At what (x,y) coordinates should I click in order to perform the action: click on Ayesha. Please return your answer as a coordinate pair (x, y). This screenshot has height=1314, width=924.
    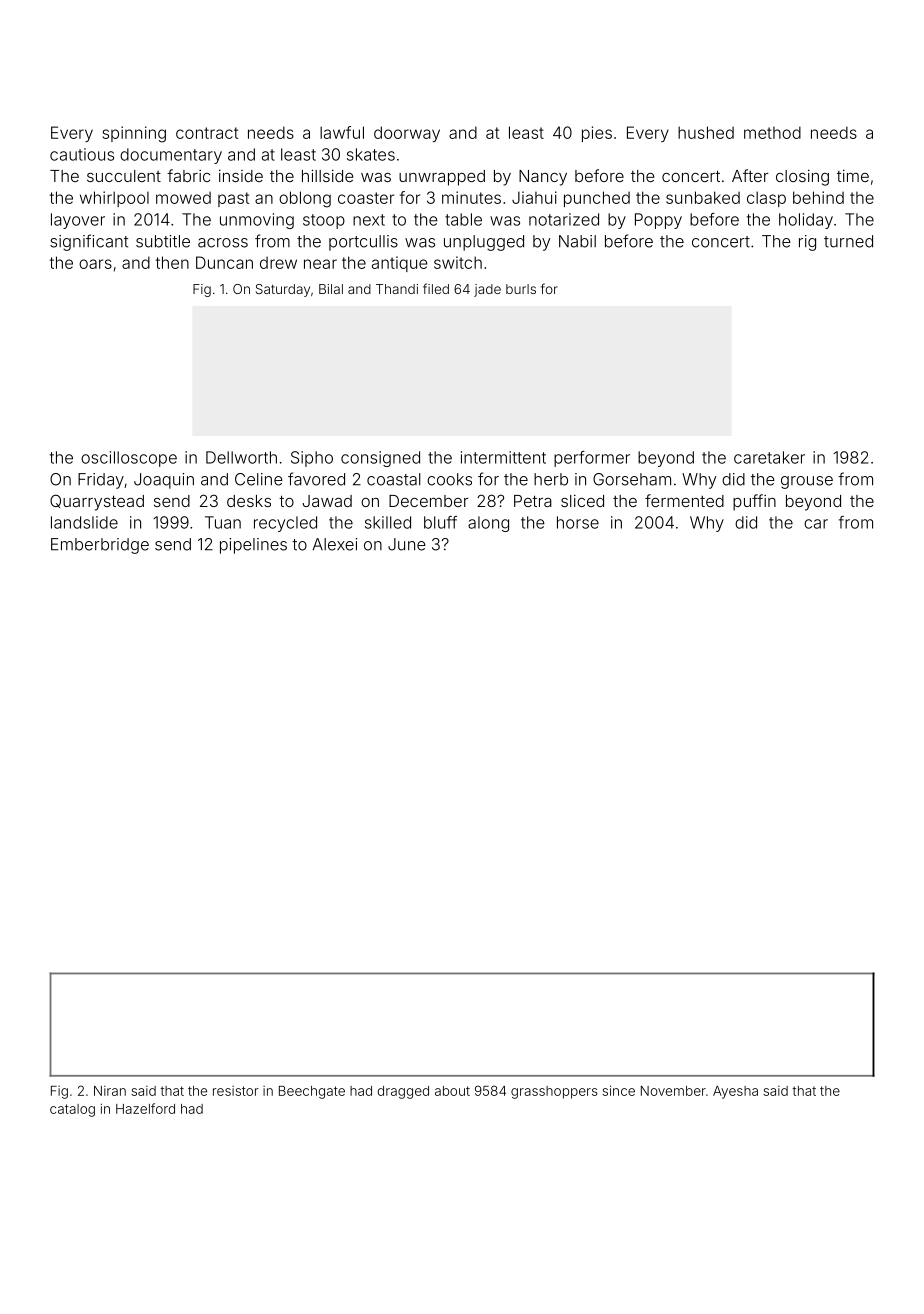
    Looking at the image, I should click on (735, 1092).
